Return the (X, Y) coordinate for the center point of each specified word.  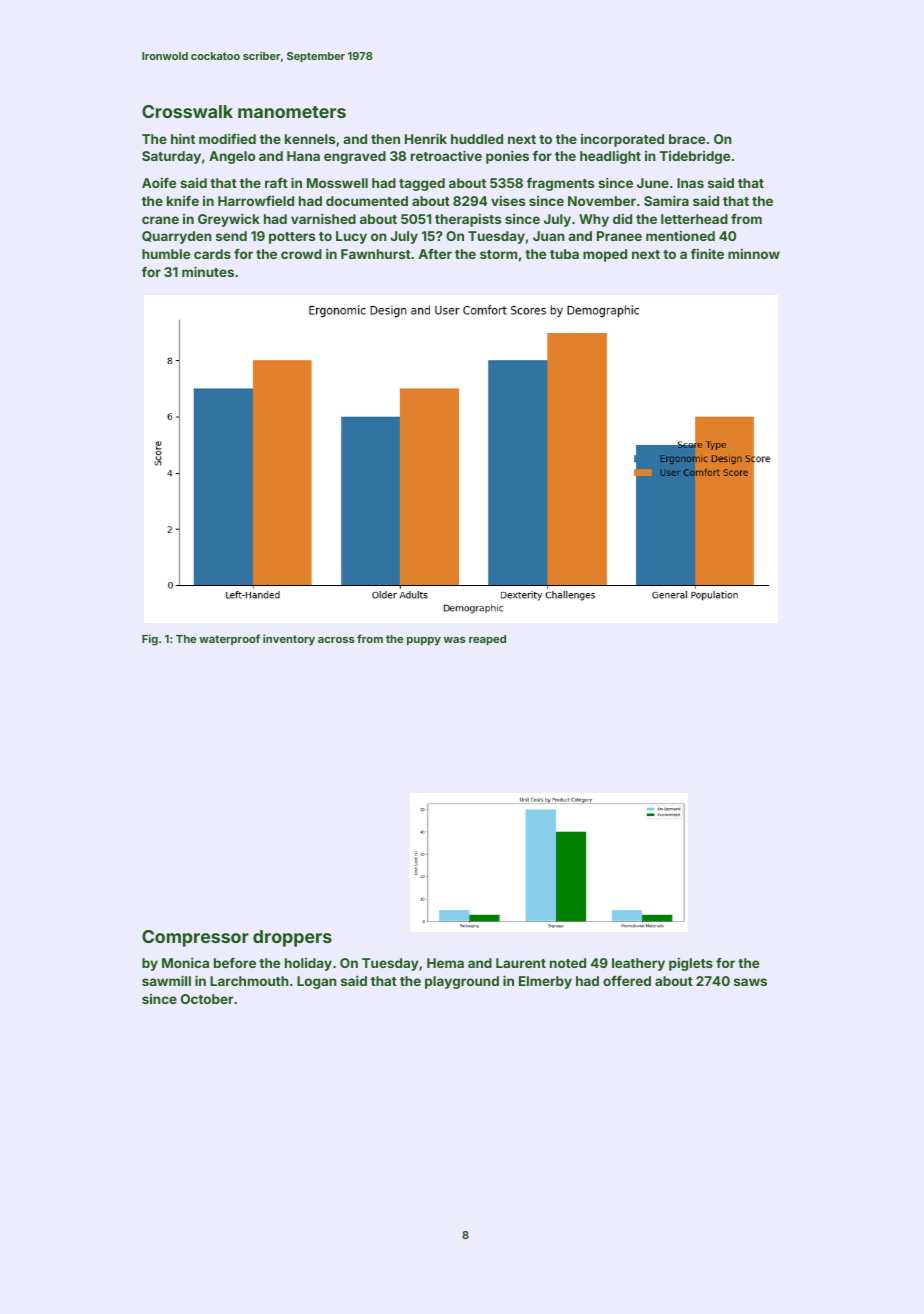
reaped (487, 640)
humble (166, 254)
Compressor (195, 938)
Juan (549, 236)
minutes (208, 271)
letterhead (694, 219)
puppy (424, 641)
